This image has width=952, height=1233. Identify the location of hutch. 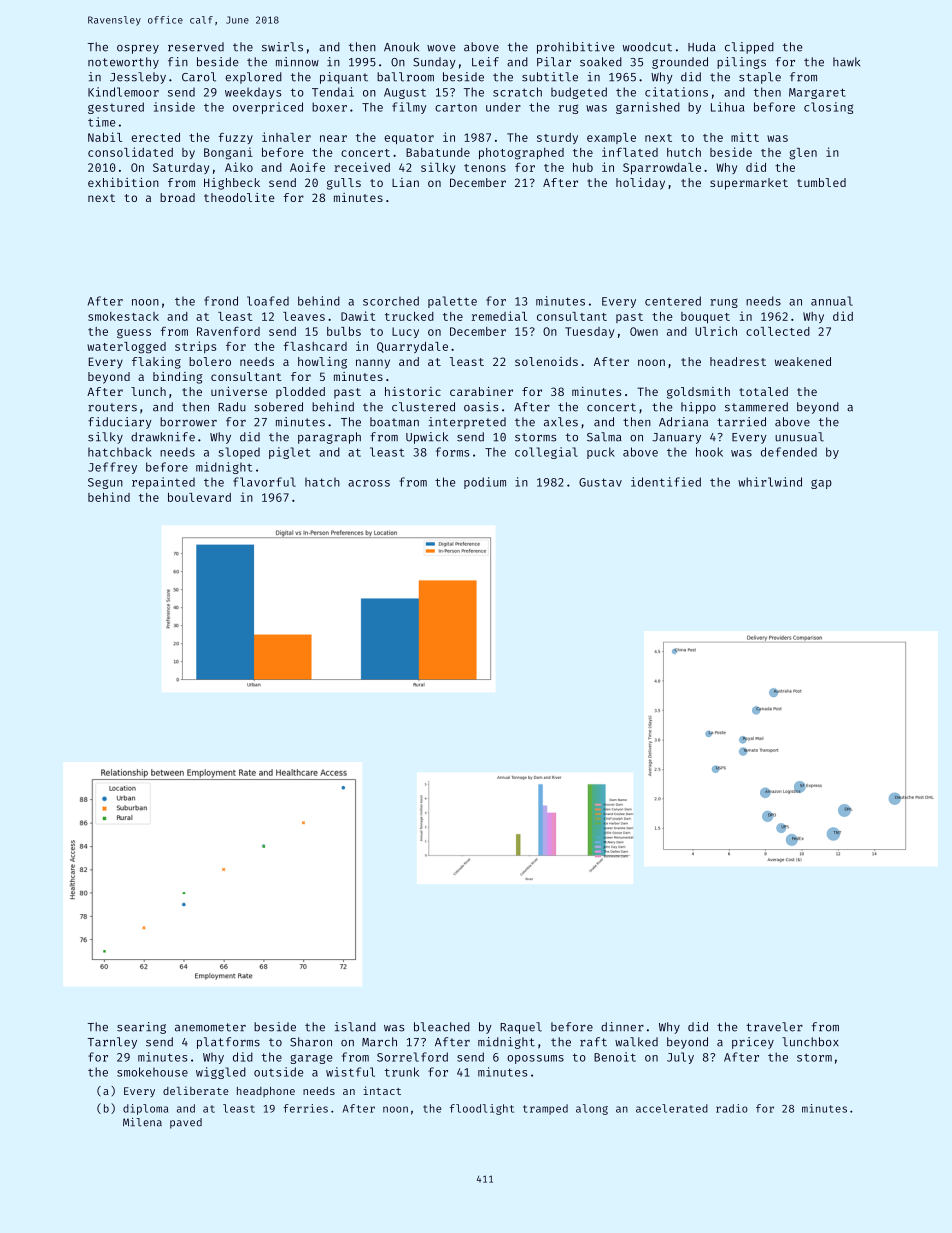
(684, 152).
